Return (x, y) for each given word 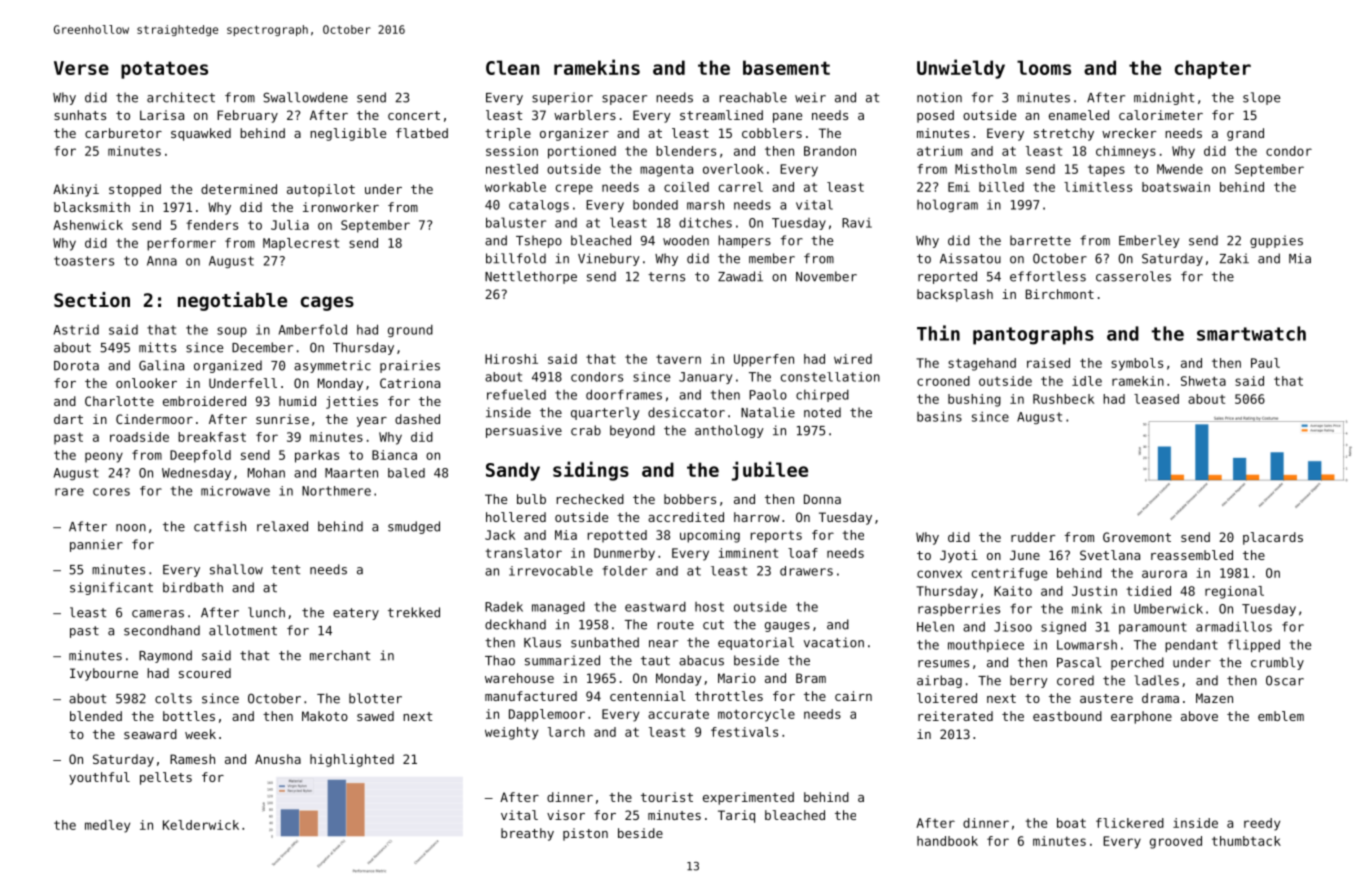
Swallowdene (305, 97)
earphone (1141, 717)
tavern (678, 359)
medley (107, 826)
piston (585, 834)
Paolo (768, 394)
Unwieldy (961, 69)
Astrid (76, 330)
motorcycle (756, 715)
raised (1048, 363)
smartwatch (1251, 333)
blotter (375, 698)
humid (297, 401)
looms (1044, 67)
